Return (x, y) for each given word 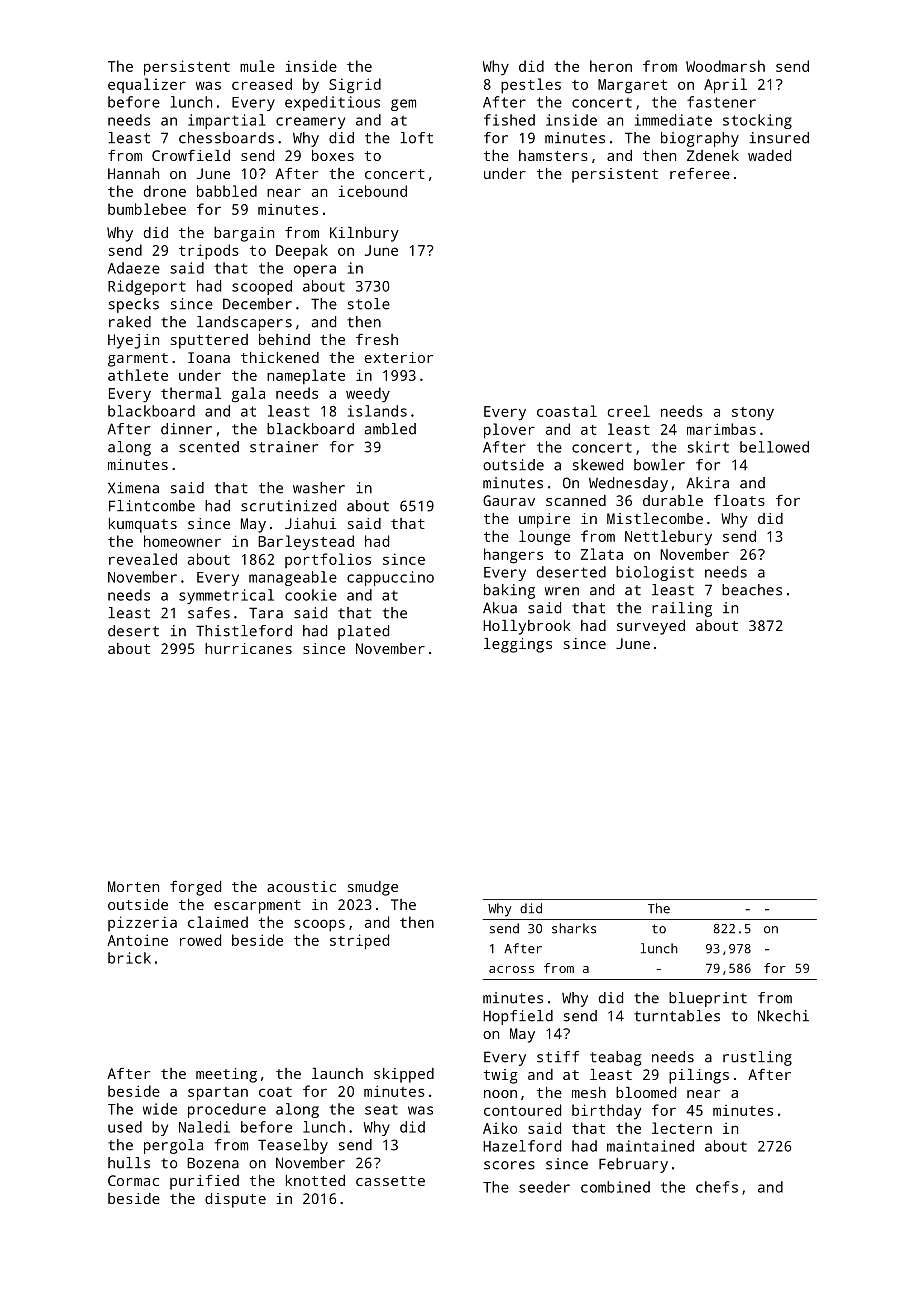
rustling (757, 1058)
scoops (319, 925)
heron (611, 66)
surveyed (651, 627)
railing (682, 609)
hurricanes (248, 648)
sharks (574, 928)
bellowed (774, 447)
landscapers (244, 323)
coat (275, 1092)
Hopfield (518, 1017)
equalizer (147, 85)
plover (509, 431)
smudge (373, 888)
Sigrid (355, 86)
